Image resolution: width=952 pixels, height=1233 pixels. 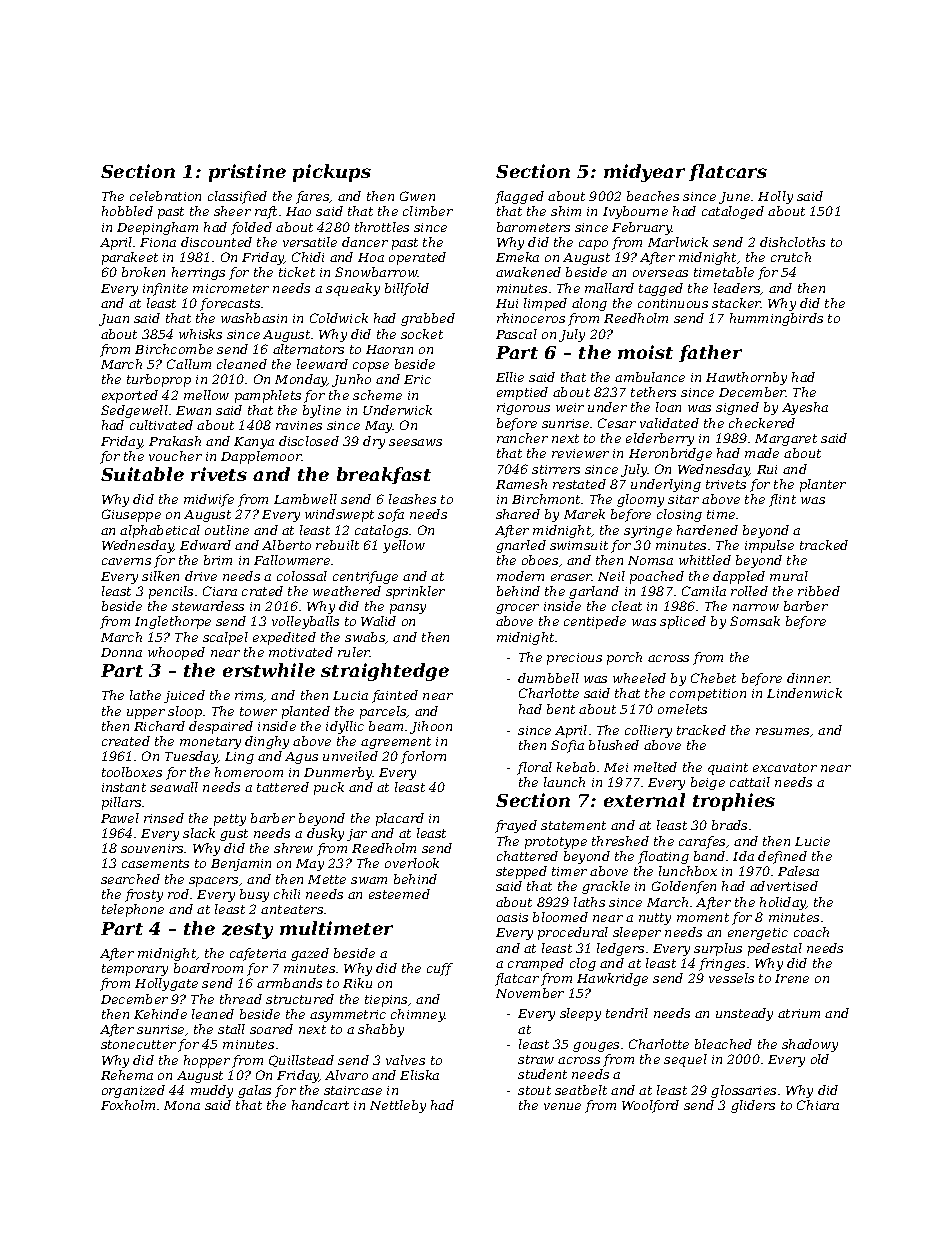 I want to click on trophies, so click(x=734, y=802).
